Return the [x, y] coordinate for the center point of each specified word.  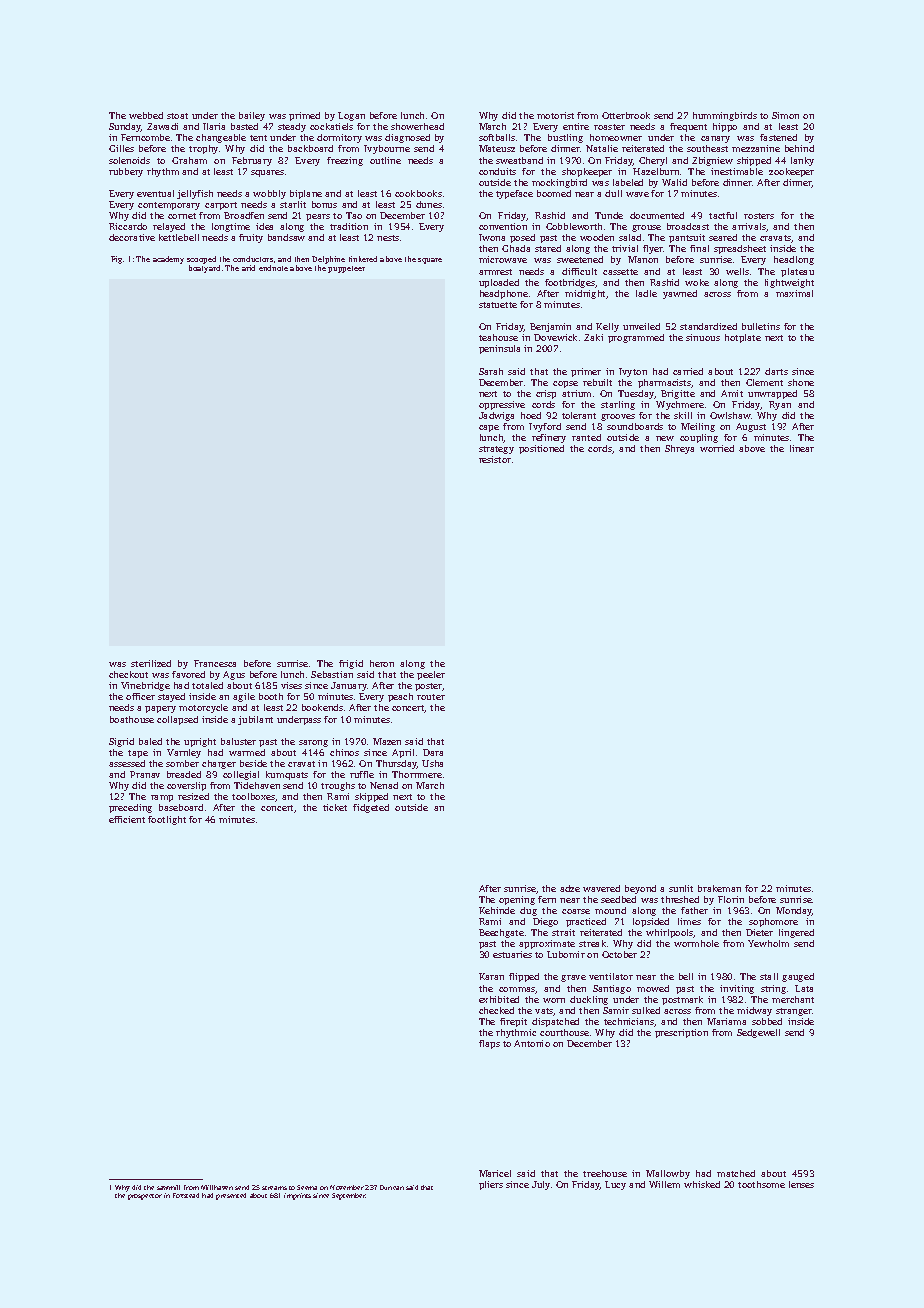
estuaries [512, 954]
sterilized [151, 663]
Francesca [215, 663]
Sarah [491, 371]
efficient [127, 819]
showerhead [417, 126]
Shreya [679, 449]
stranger [794, 1012]
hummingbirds [725, 116]
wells [737, 271]
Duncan [392, 1187]
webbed [146, 115]
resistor [495, 459]
